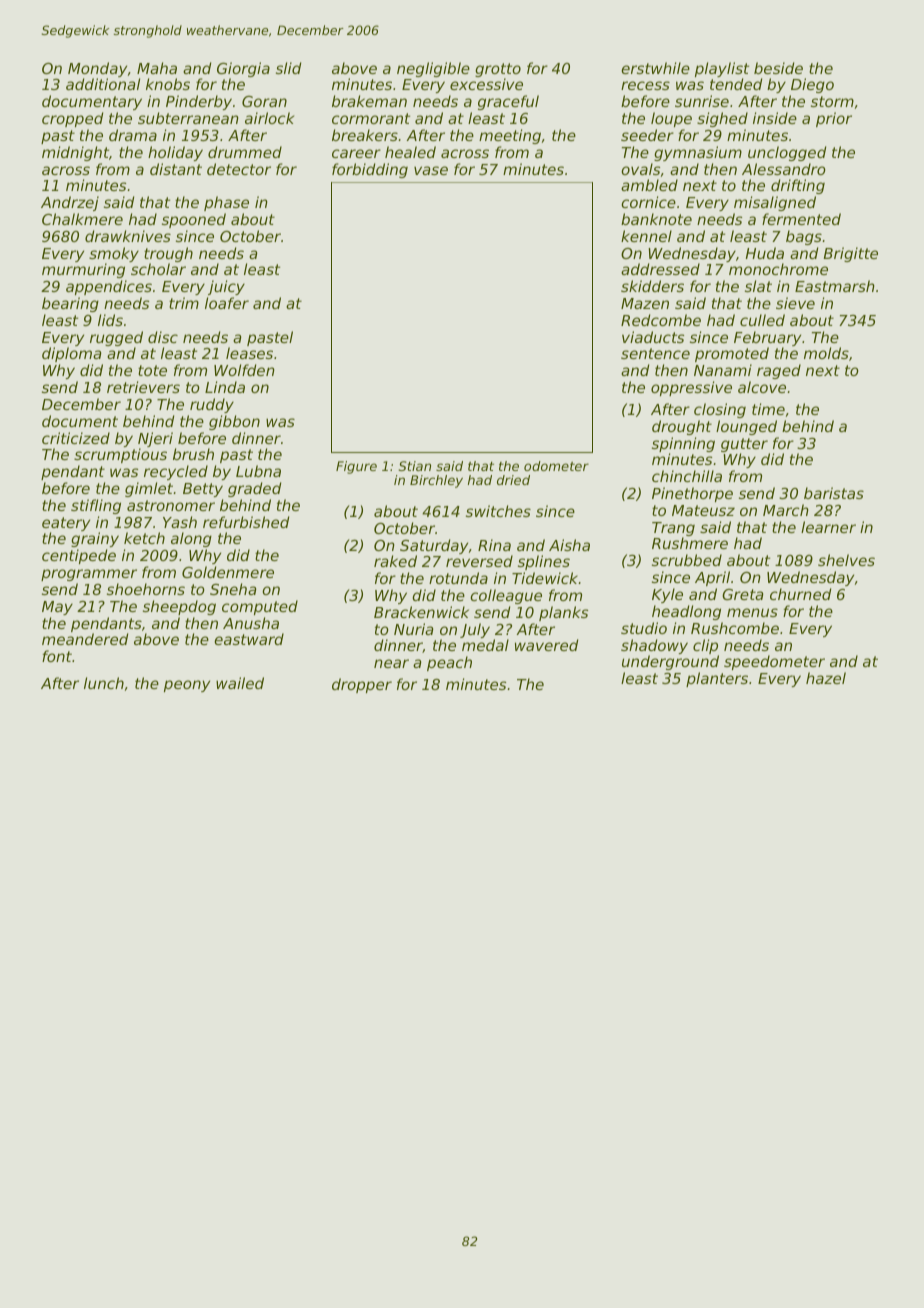  What do you see at coordinates (498, 70) in the screenshot?
I see `grotto` at bounding box center [498, 70].
